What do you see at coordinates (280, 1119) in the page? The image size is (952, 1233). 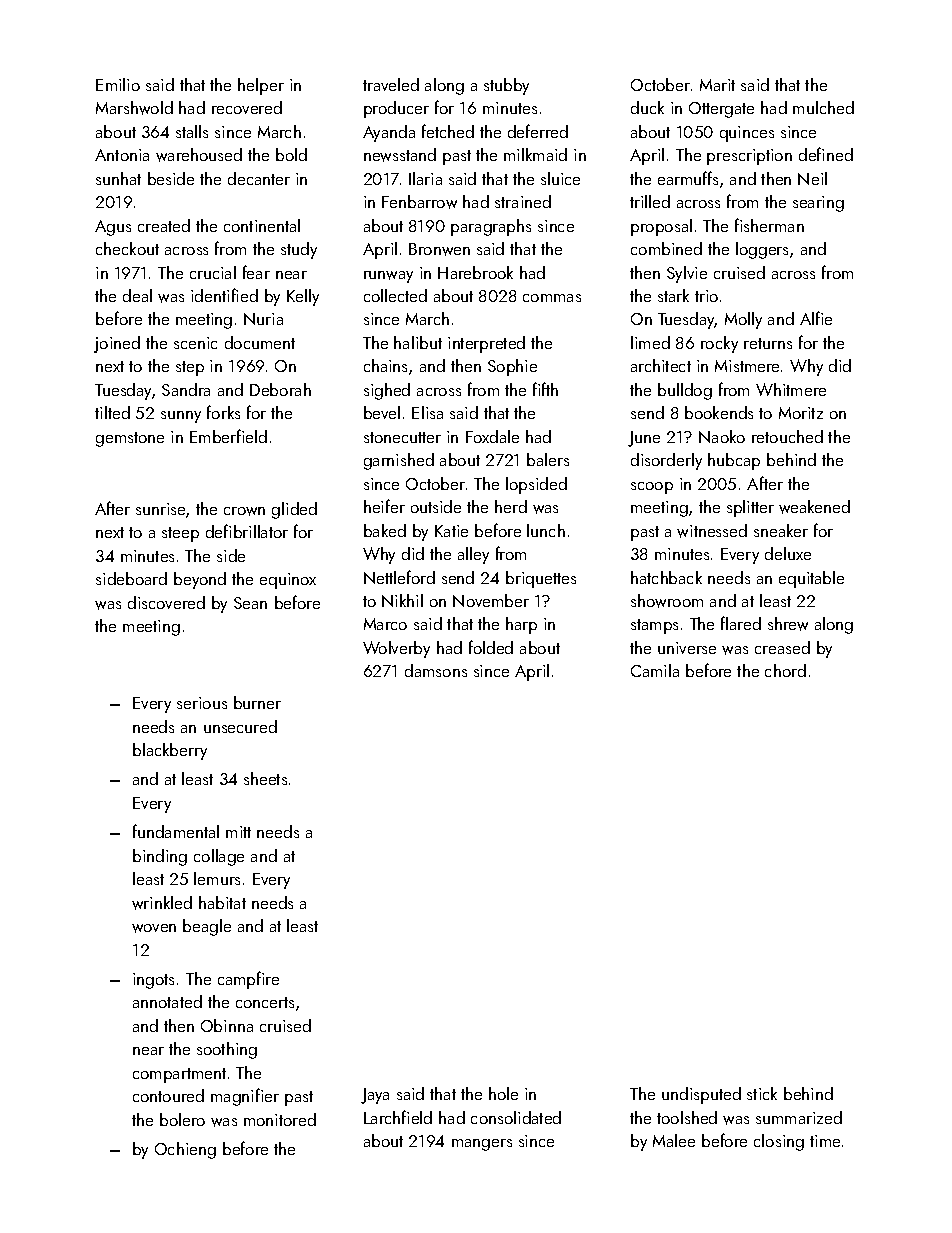 I see `monitored` at bounding box center [280, 1119].
